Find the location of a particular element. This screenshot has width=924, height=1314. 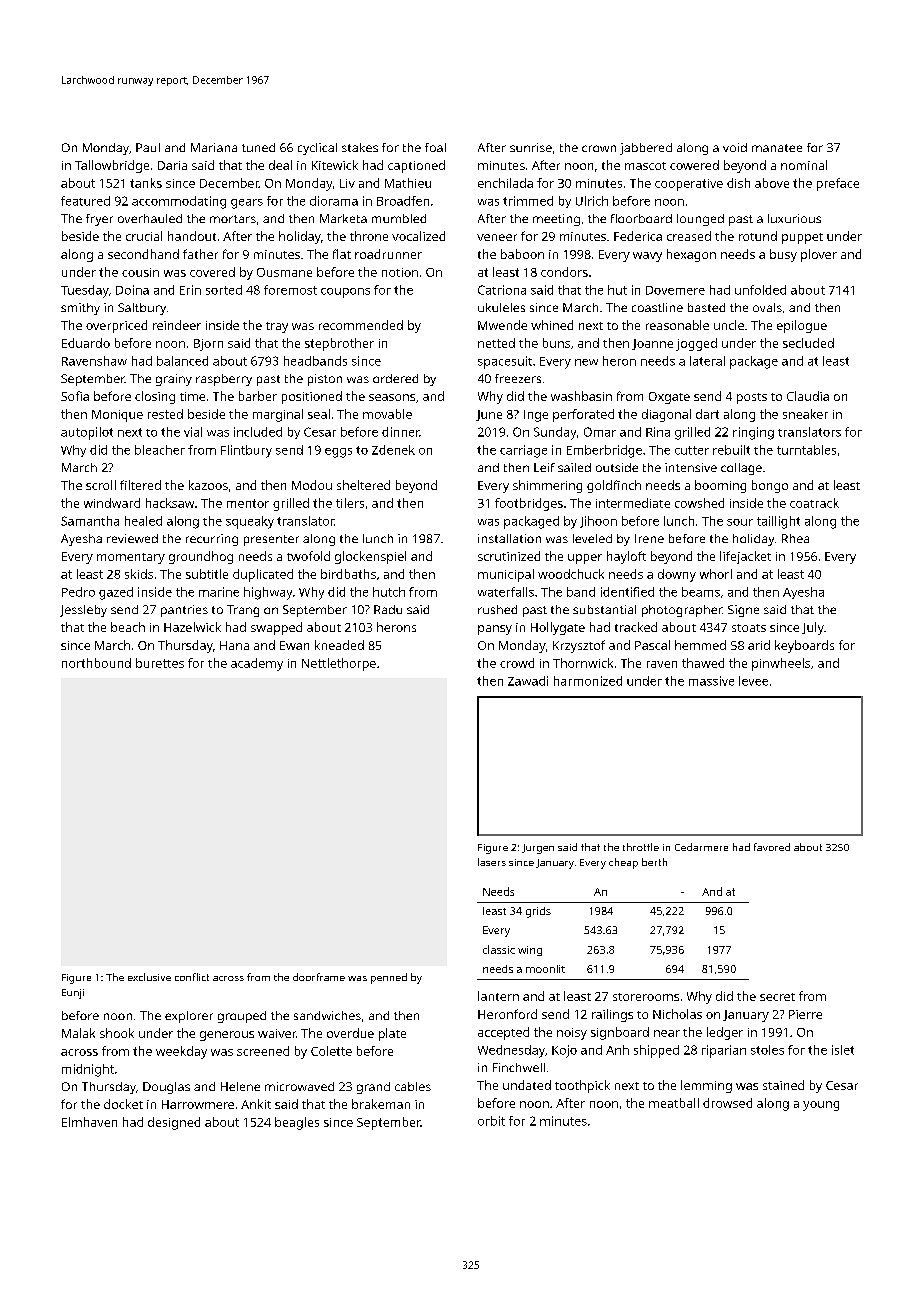

lounged is located at coordinates (700, 220).
